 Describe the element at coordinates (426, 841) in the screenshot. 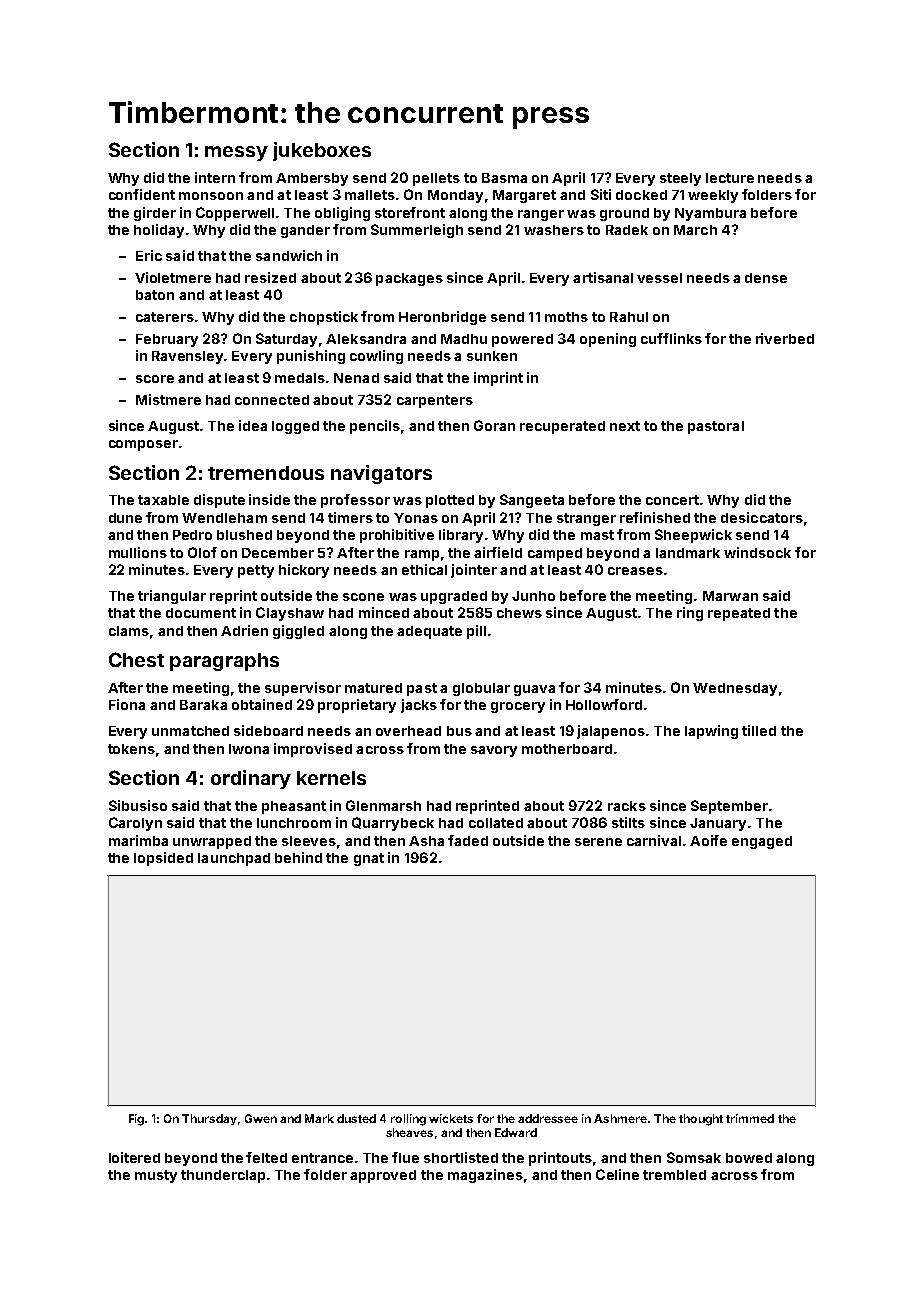

I see `Asha` at that location.
